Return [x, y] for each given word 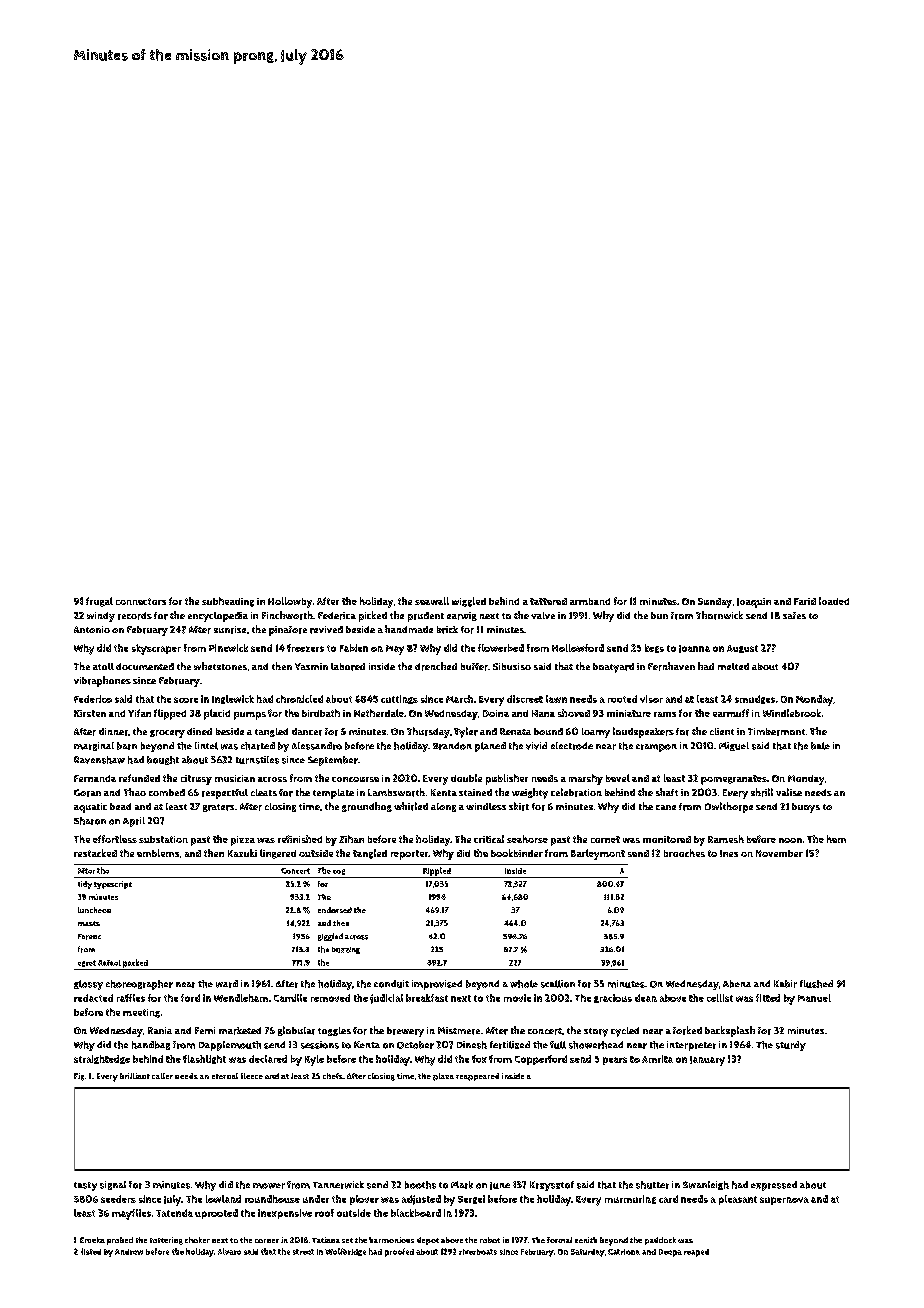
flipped [170, 714]
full [558, 1045]
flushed [816, 984]
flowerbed [501, 648]
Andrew [129, 1252]
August [742, 649]
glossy [88, 985]
